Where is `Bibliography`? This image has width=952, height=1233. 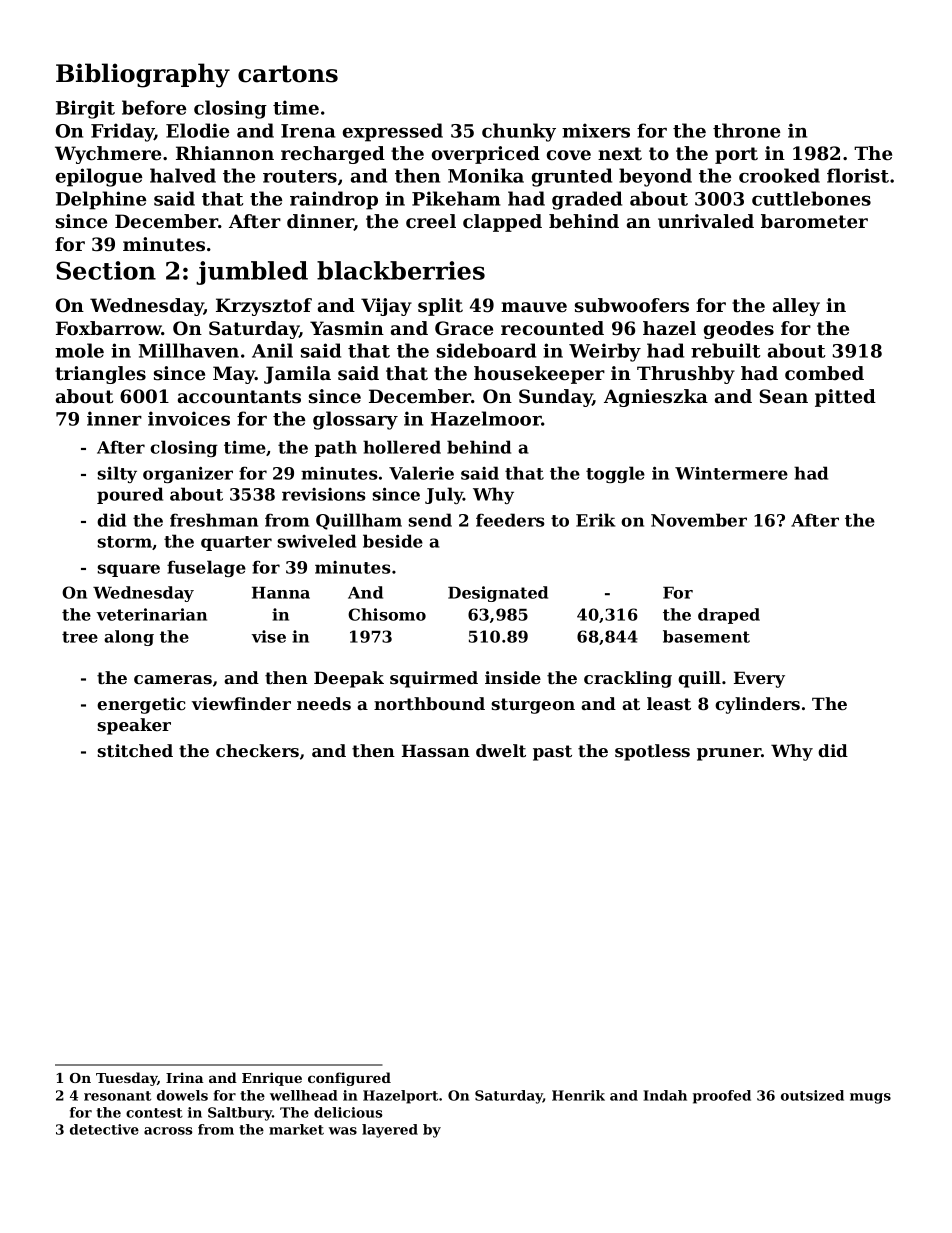
Bibliography is located at coordinates (143, 75).
